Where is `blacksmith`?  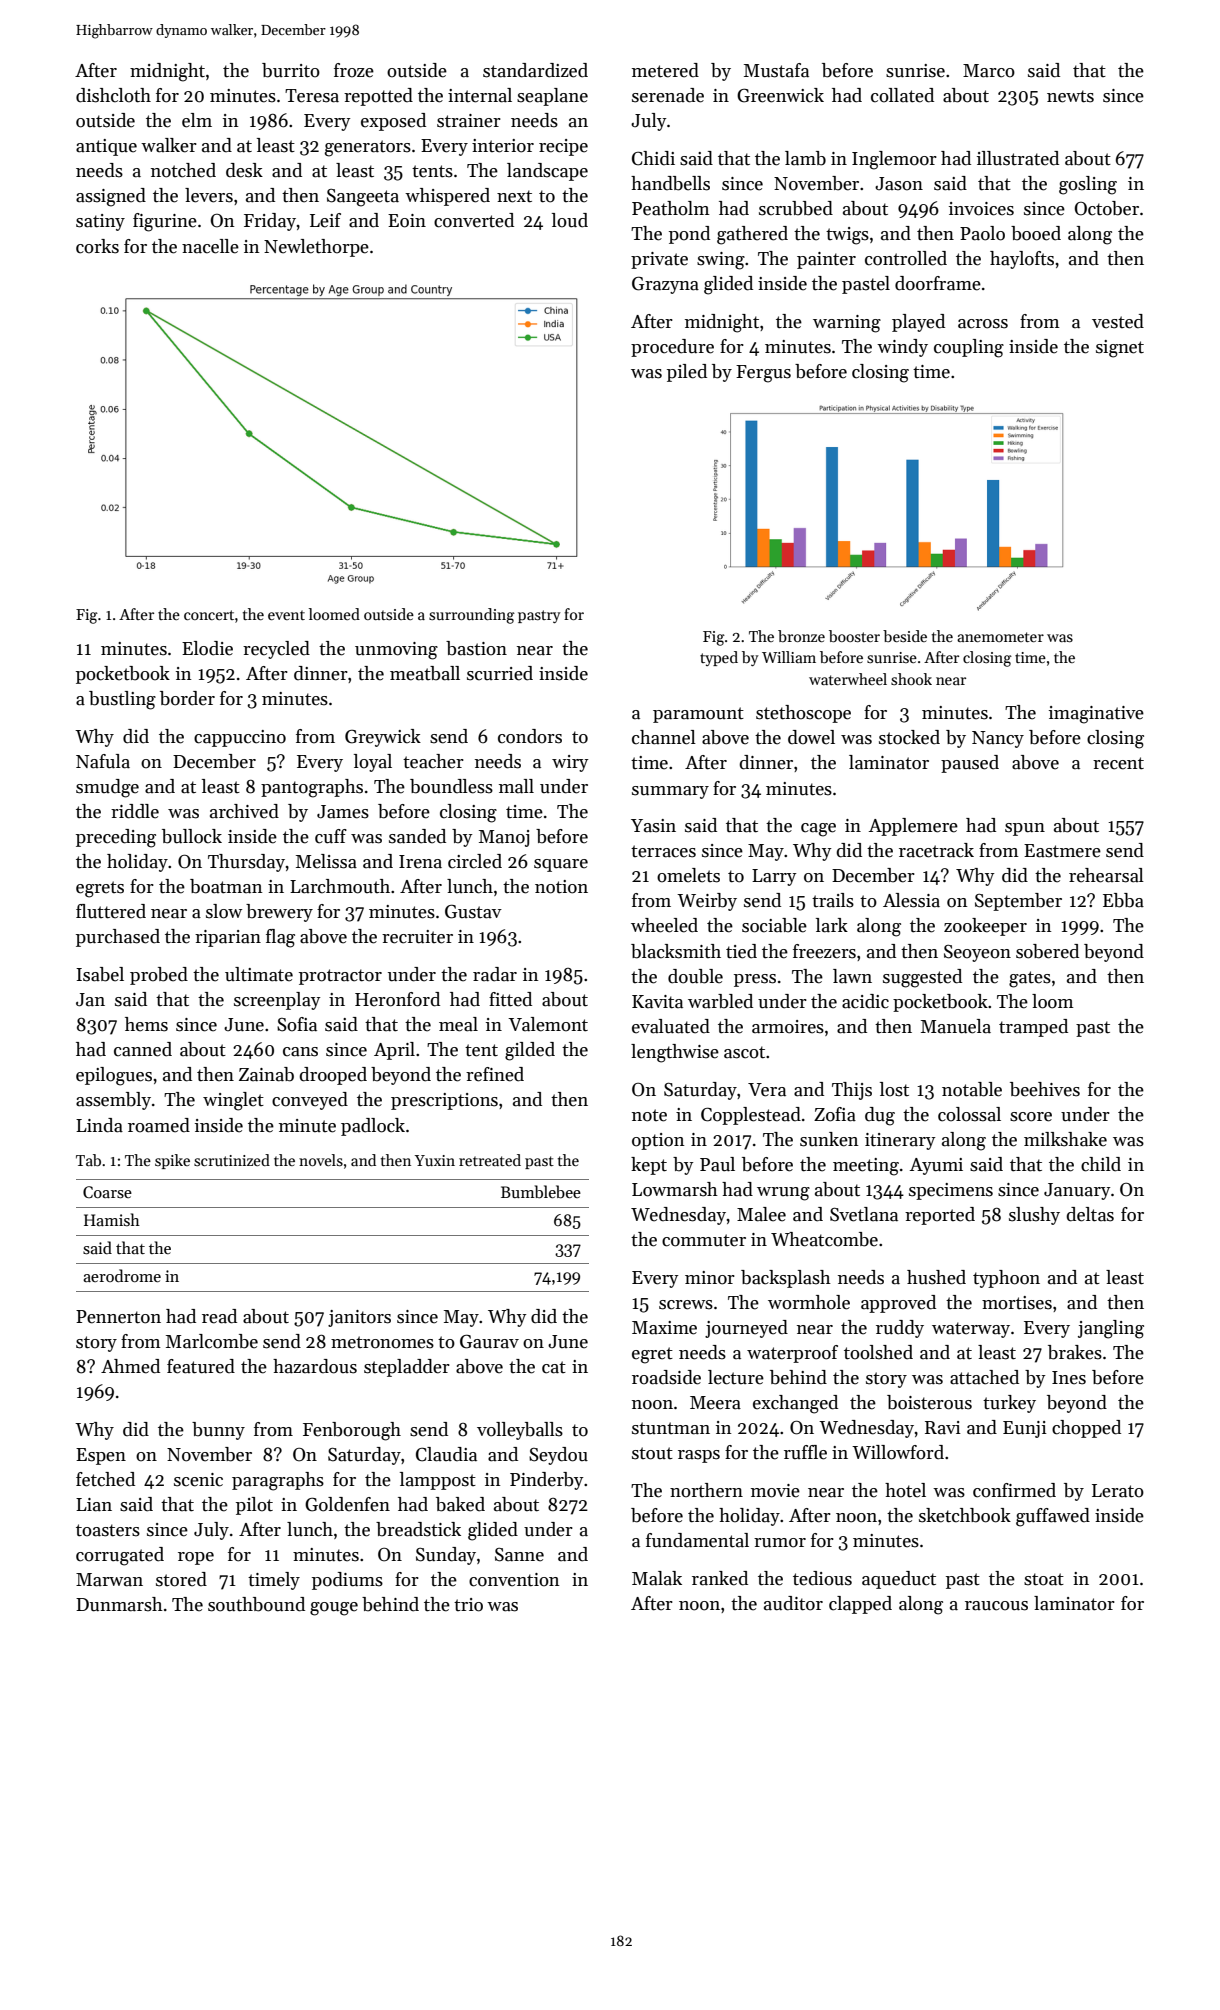 blacksmith is located at coordinates (676, 951).
